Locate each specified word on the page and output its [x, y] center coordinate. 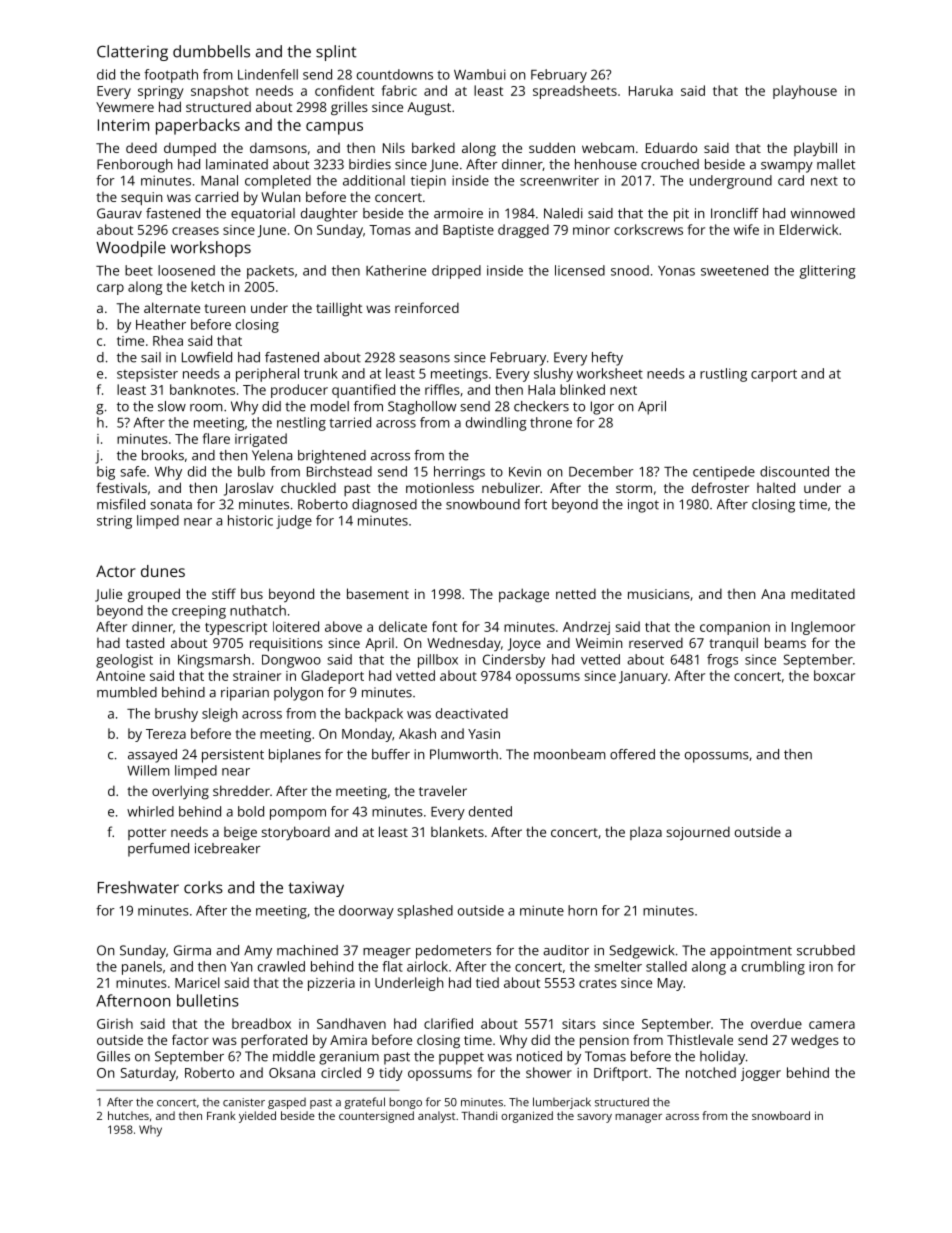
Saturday [148, 1074]
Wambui [480, 74]
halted [776, 487]
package [524, 595]
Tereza [166, 734]
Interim [123, 125]
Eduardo [671, 147]
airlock [427, 966]
